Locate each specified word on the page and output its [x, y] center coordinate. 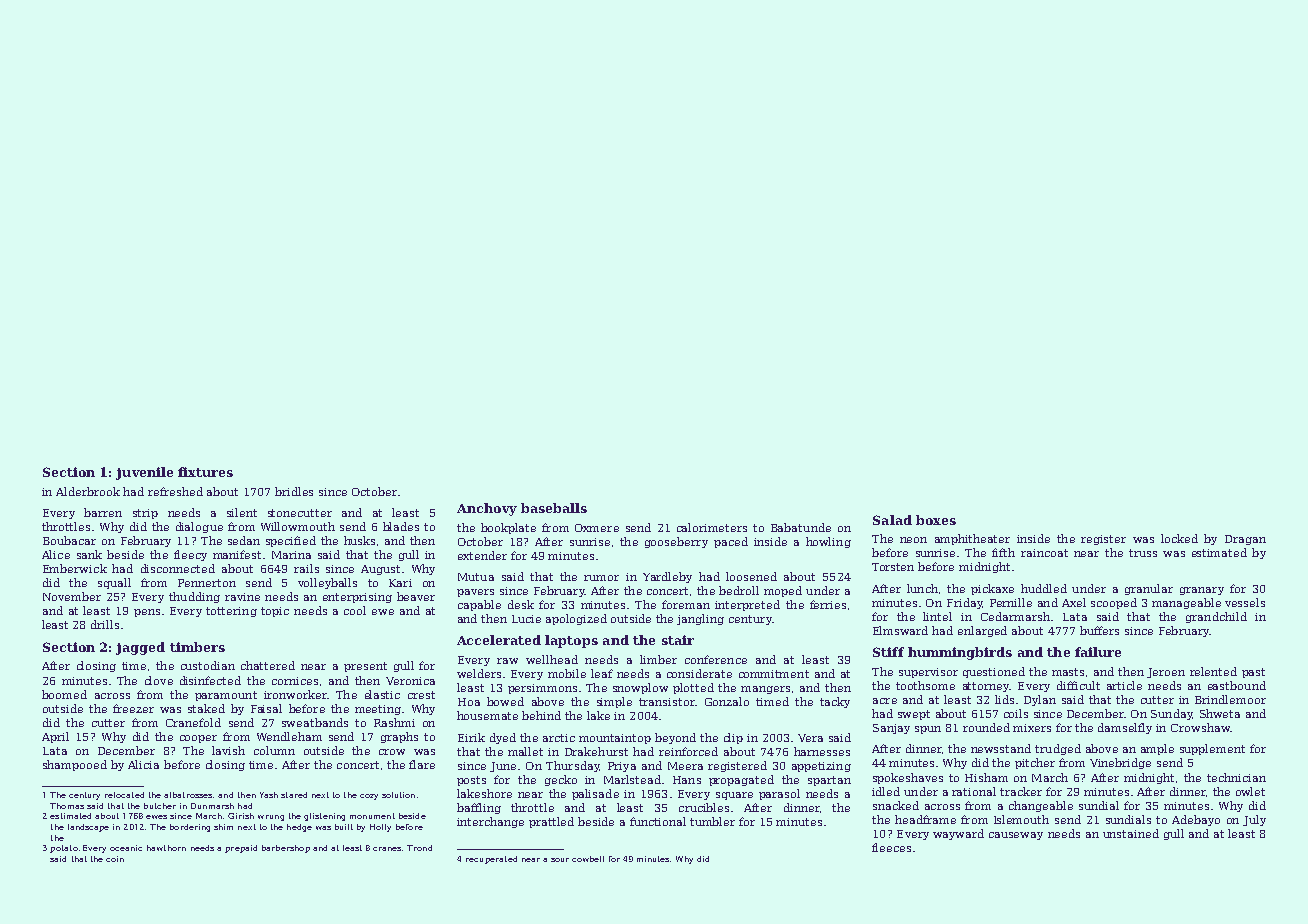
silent [242, 512]
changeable [1041, 806]
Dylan [1040, 700]
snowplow [640, 688]
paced [731, 542]
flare [422, 764]
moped [783, 591]
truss [1143, 553]
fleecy [190, 555]
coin [115, 859]
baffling [479, 808]
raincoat [1044, 553]
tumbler [712, 821]
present [365, 667]
